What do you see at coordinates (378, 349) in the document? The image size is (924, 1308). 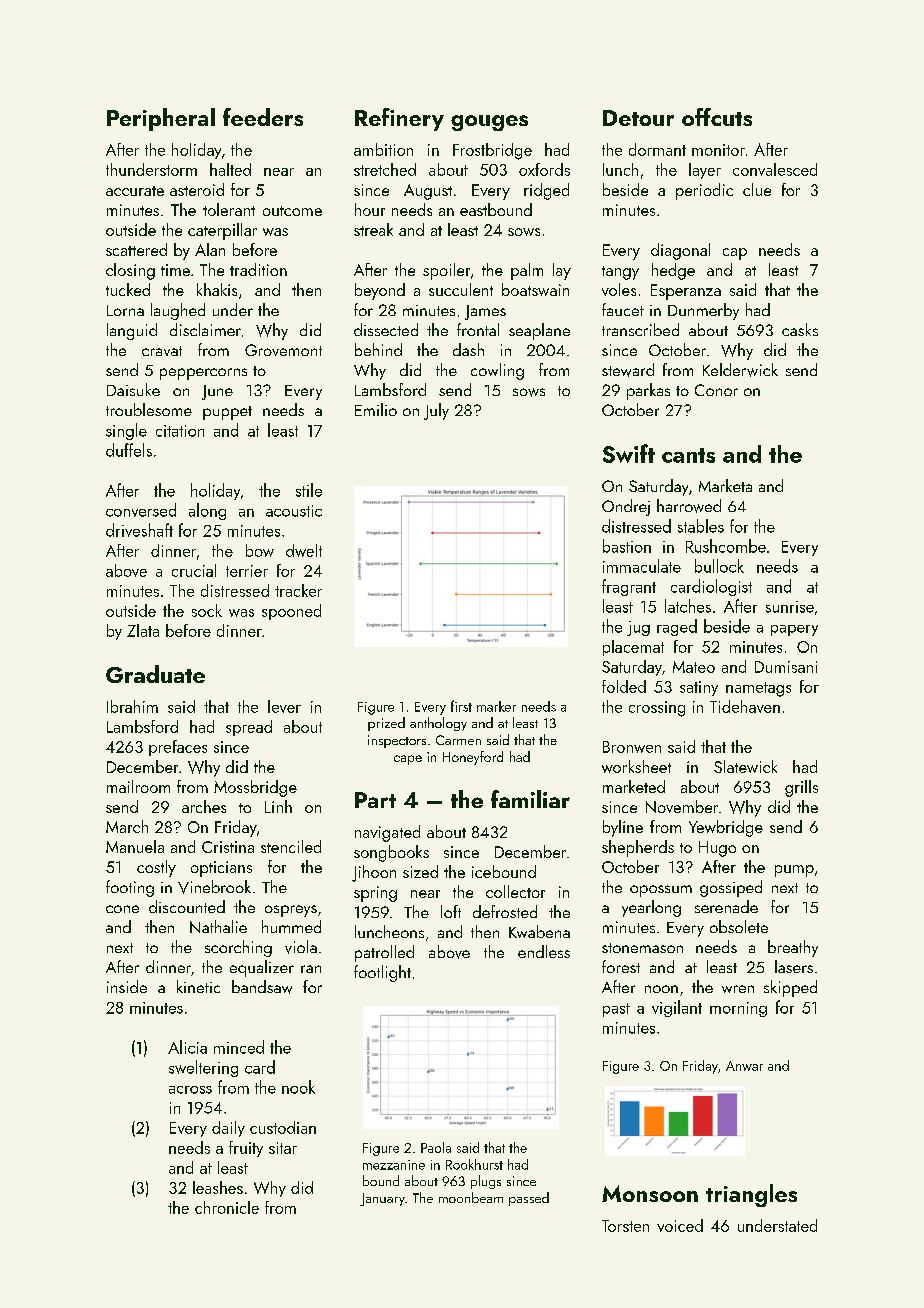 I see `behind` at bounding box center [378, 349].
